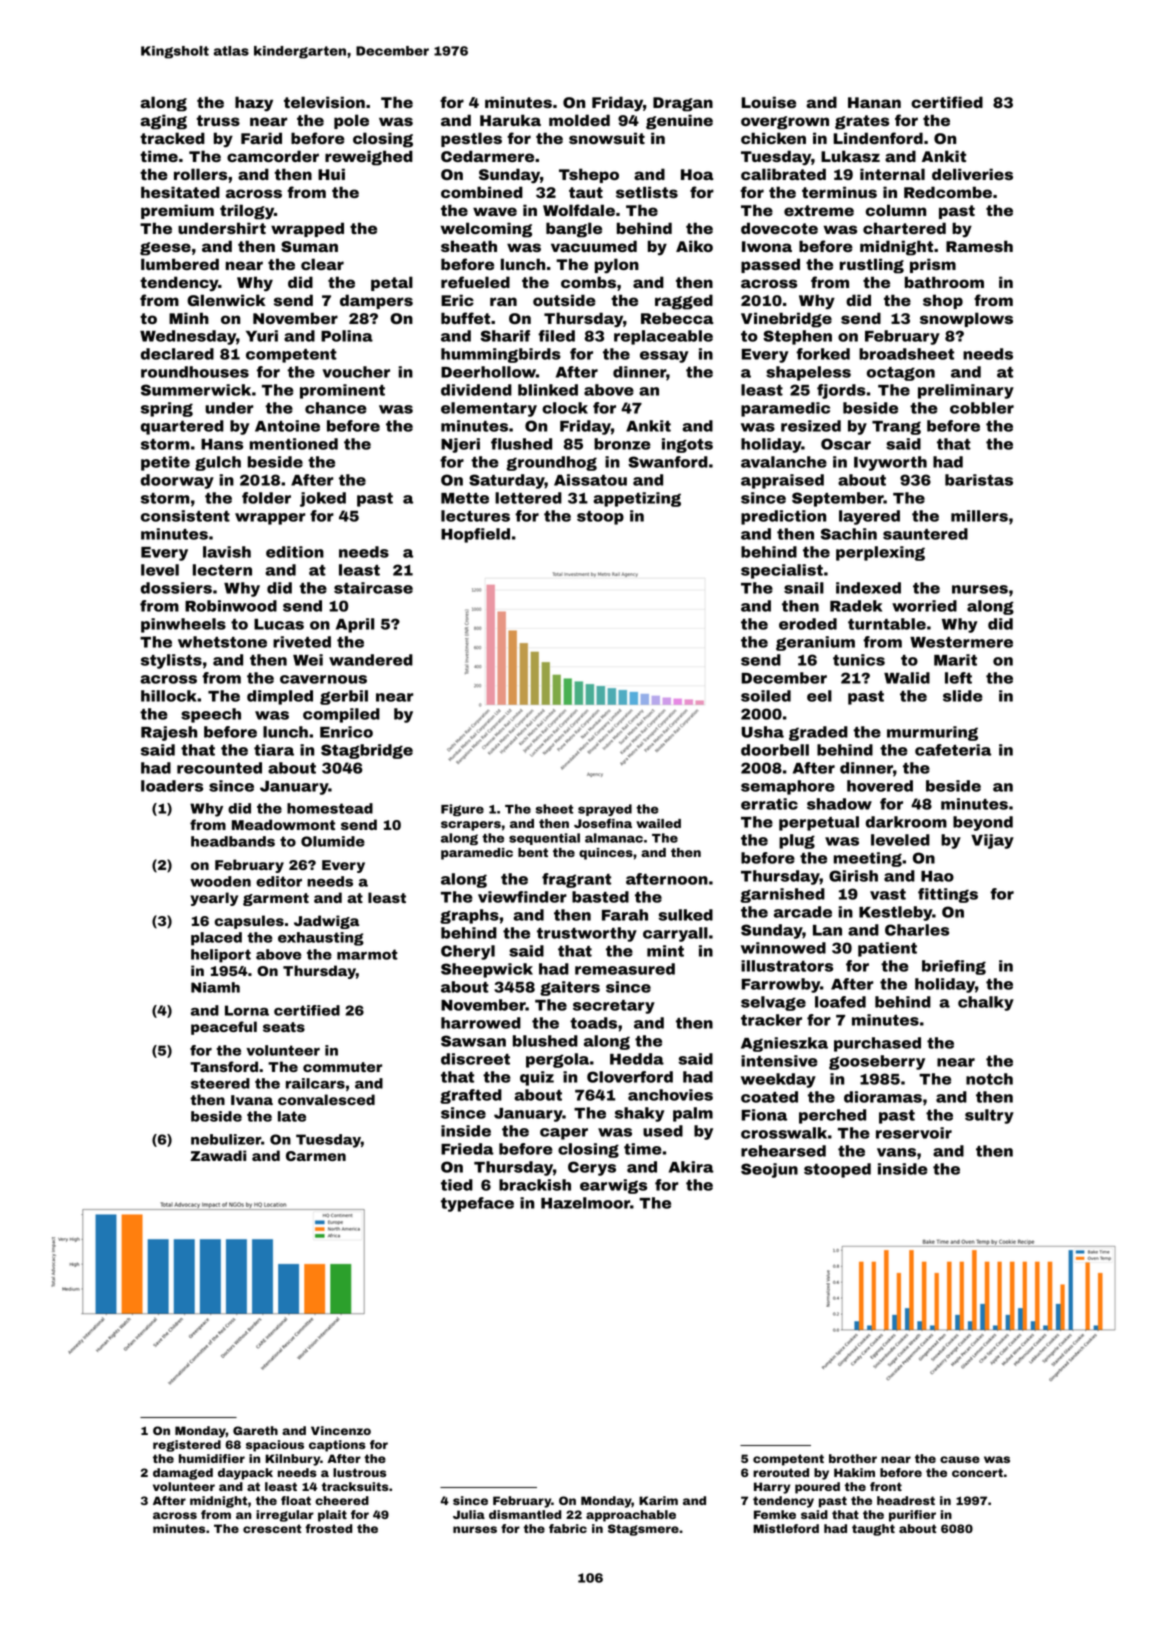 This screenshot has height=1632, width=1154. I want to click on rustling, so click(872, 266).
